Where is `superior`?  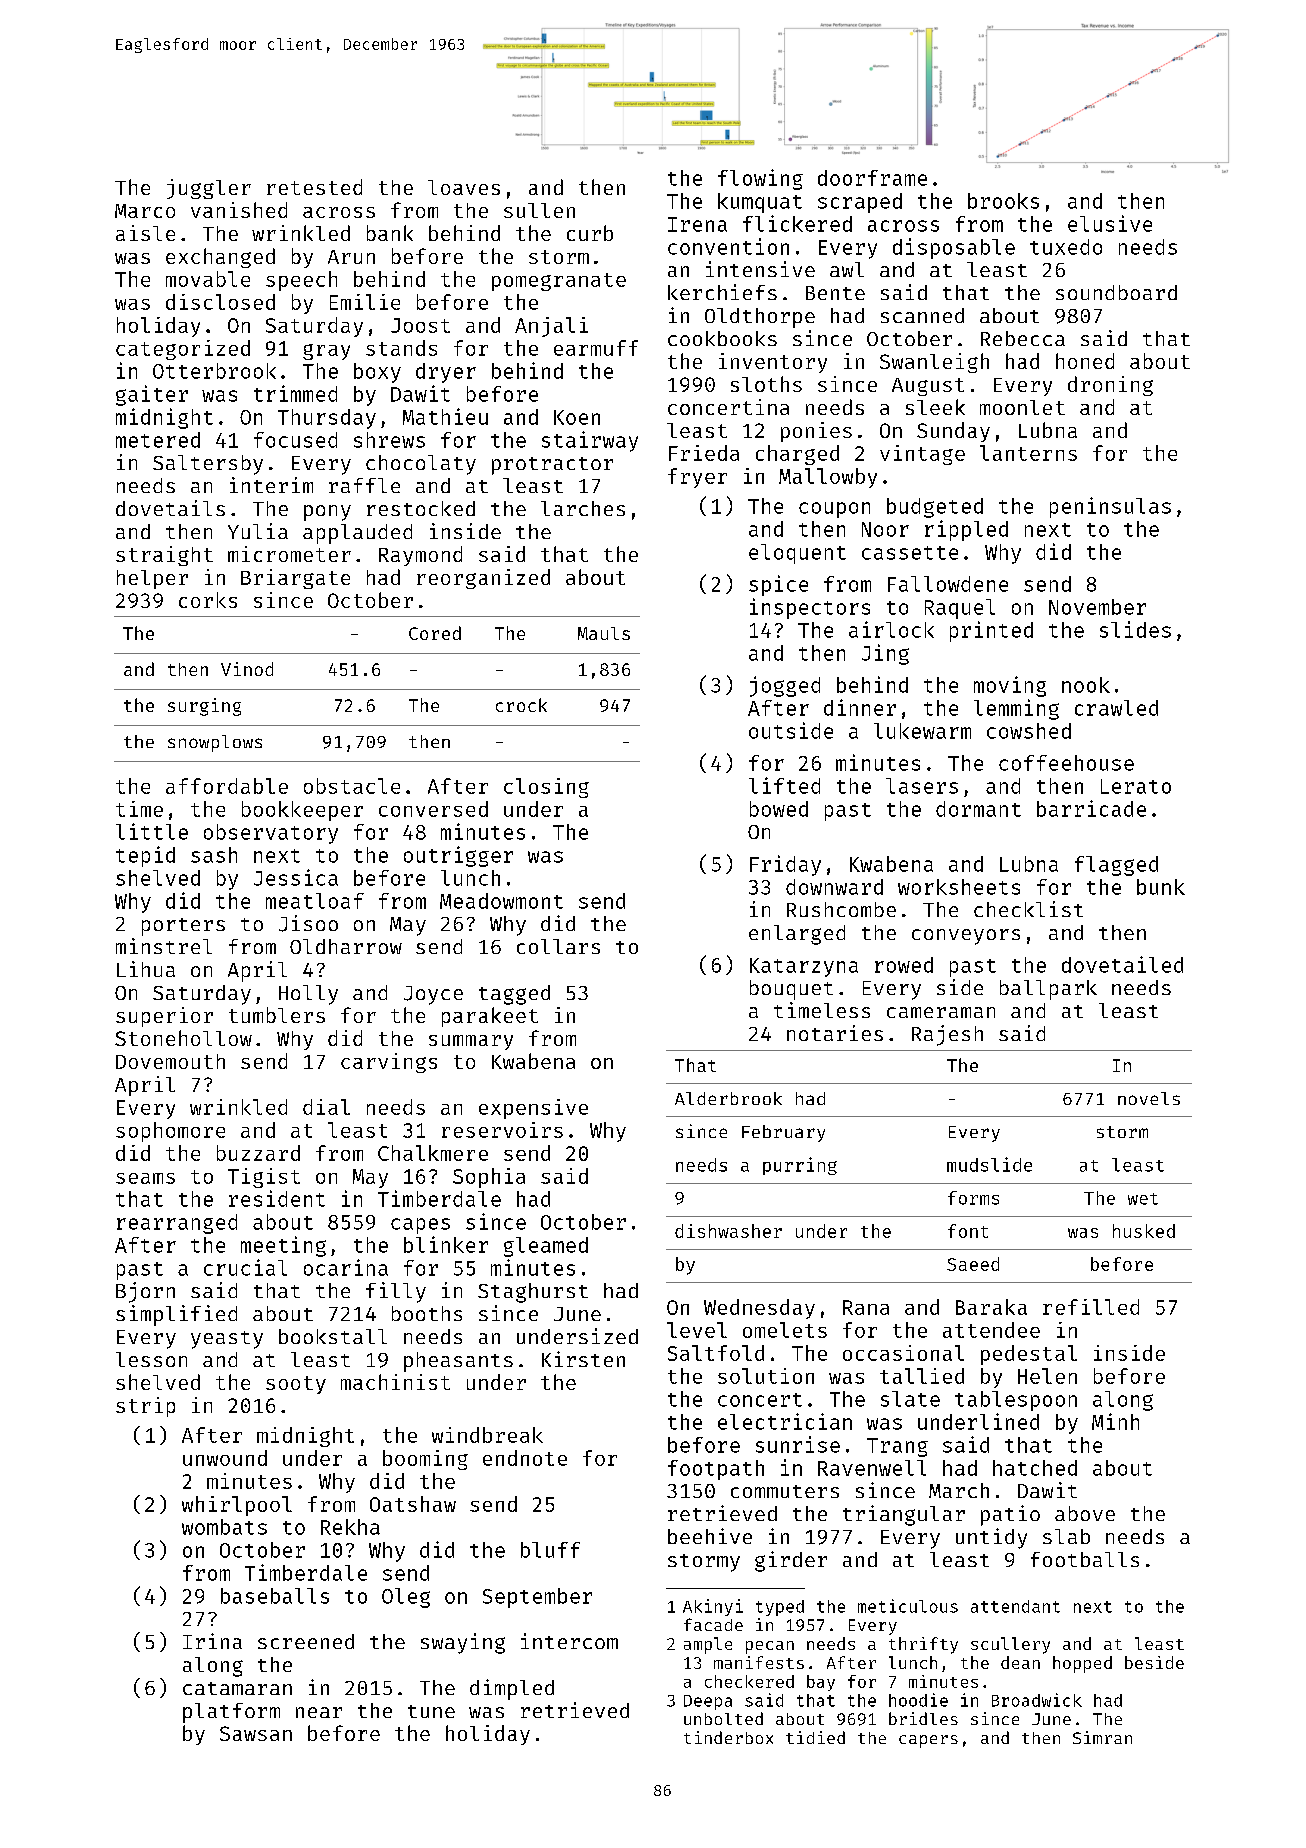
superior is located at coordinates (164, 1017).
